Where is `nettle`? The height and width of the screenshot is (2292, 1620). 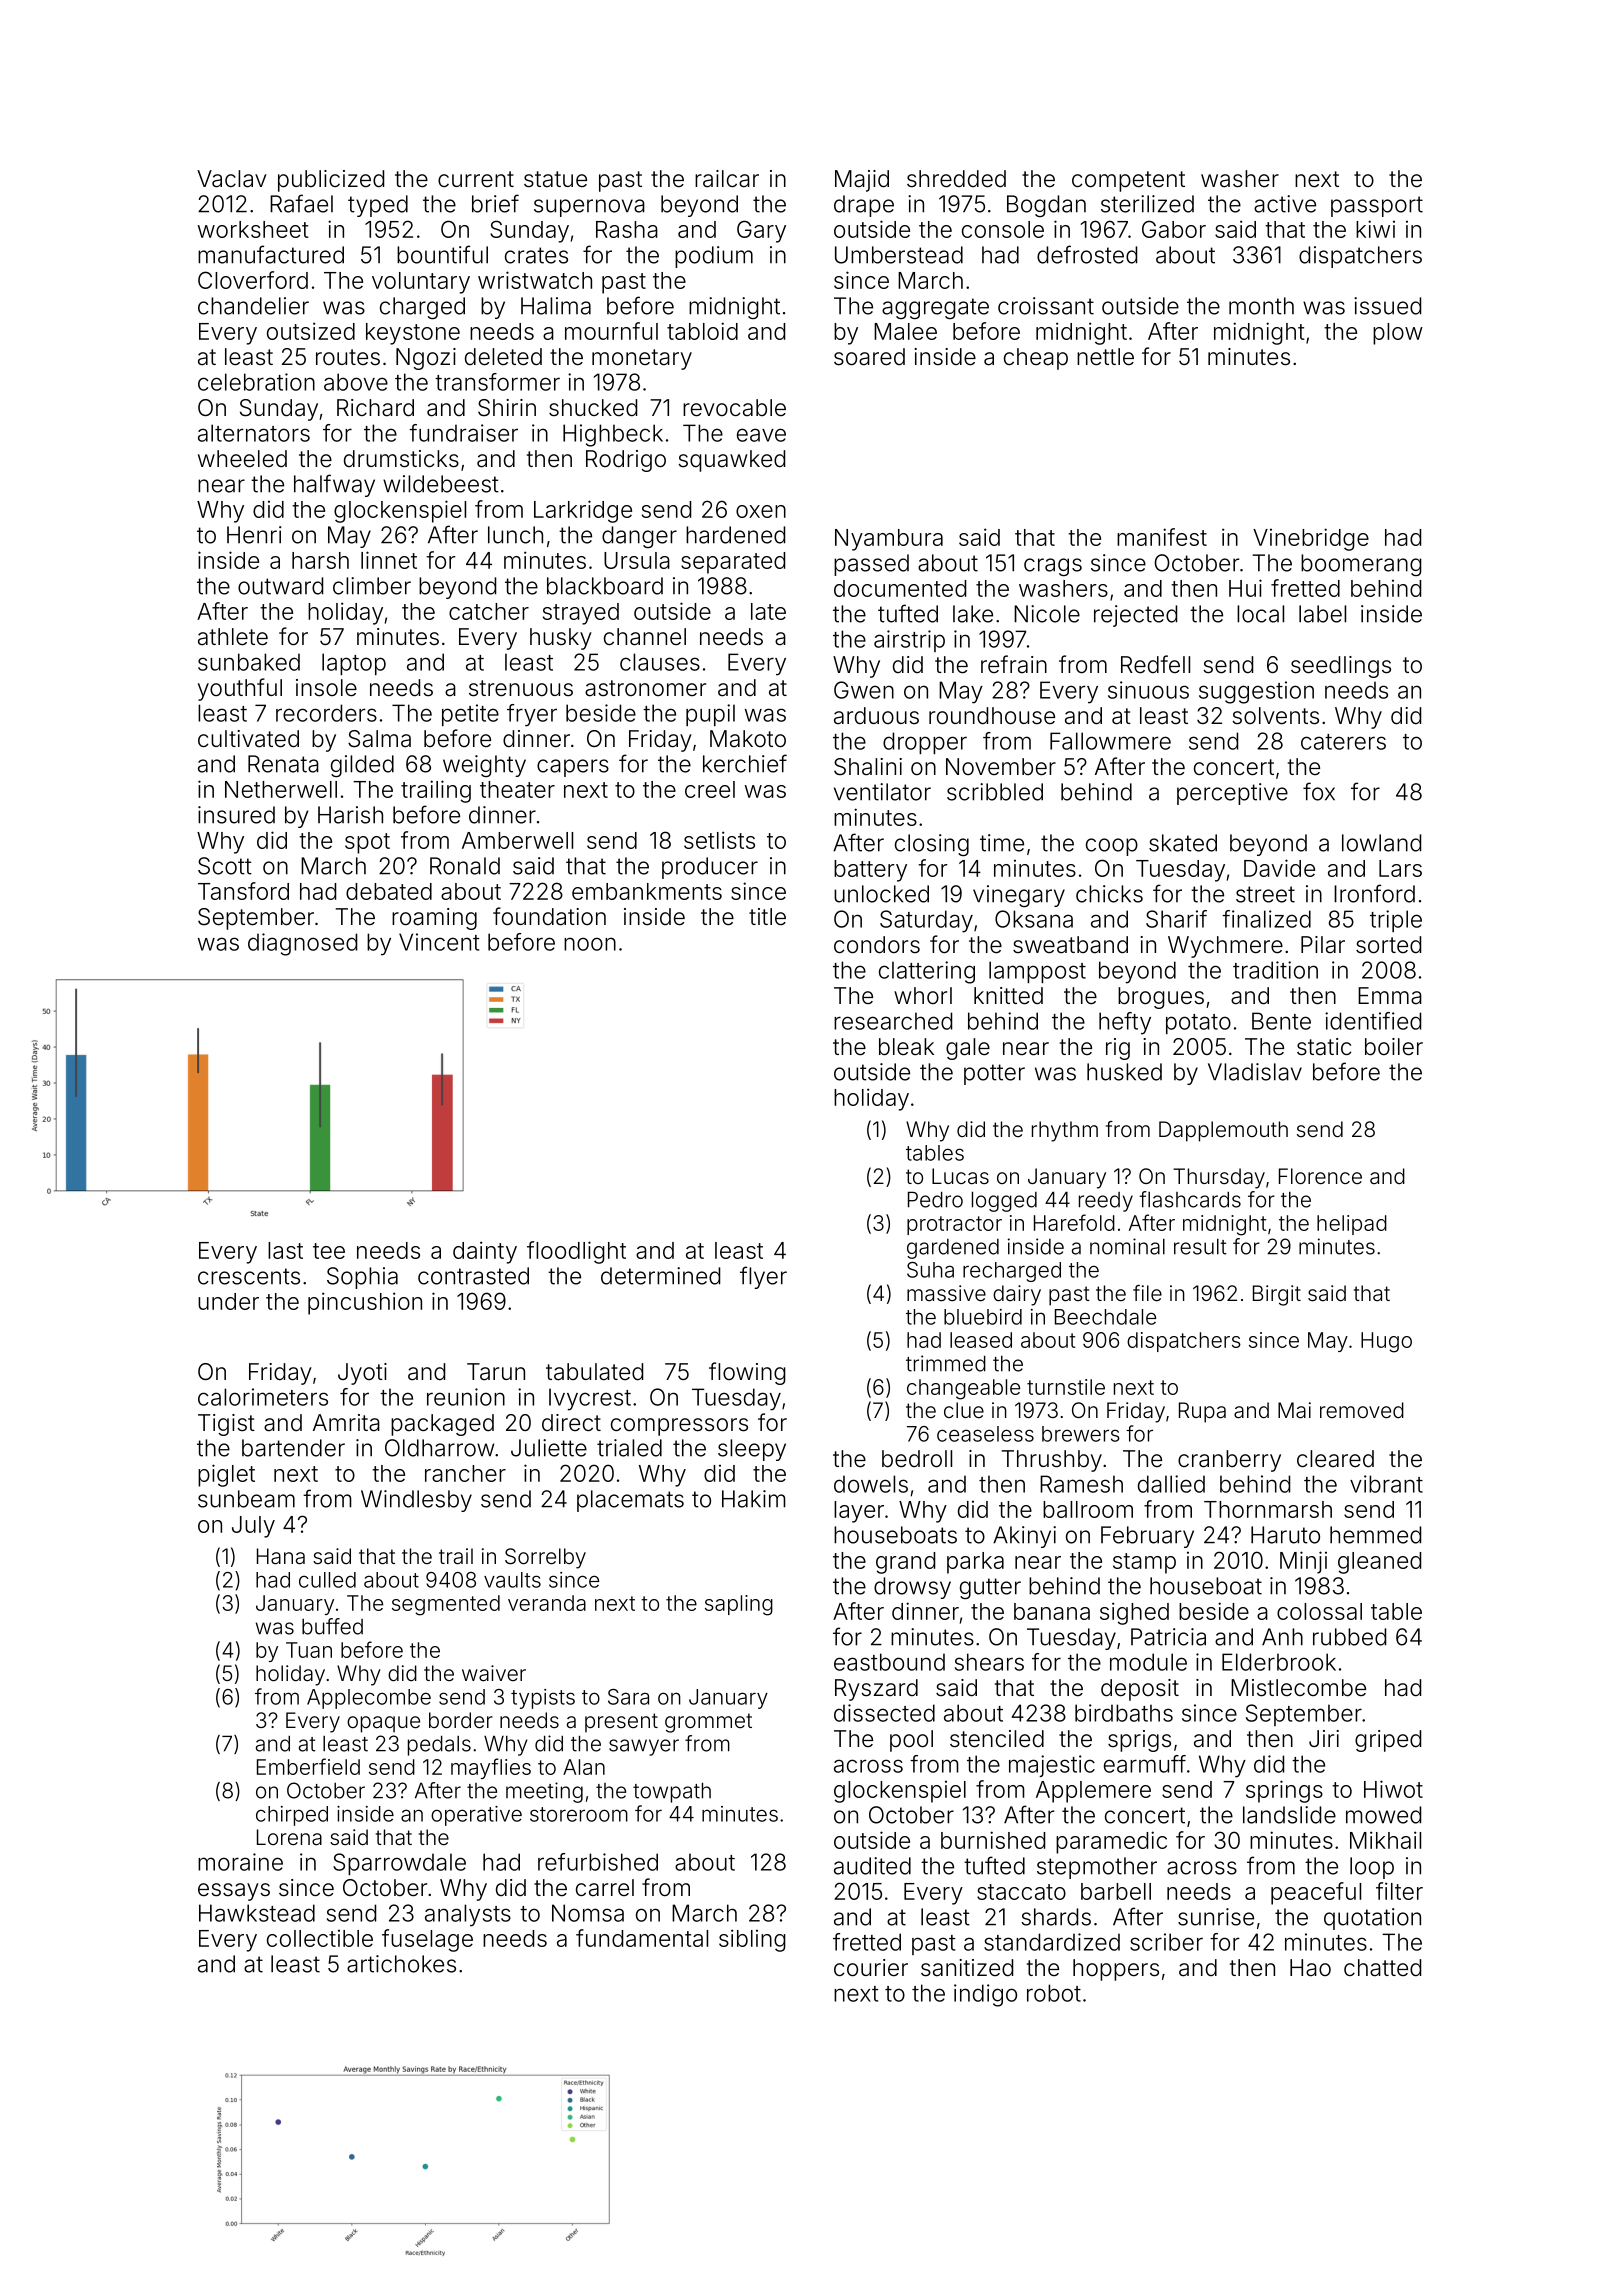 nettle is located at coordinates (1105, 357).
